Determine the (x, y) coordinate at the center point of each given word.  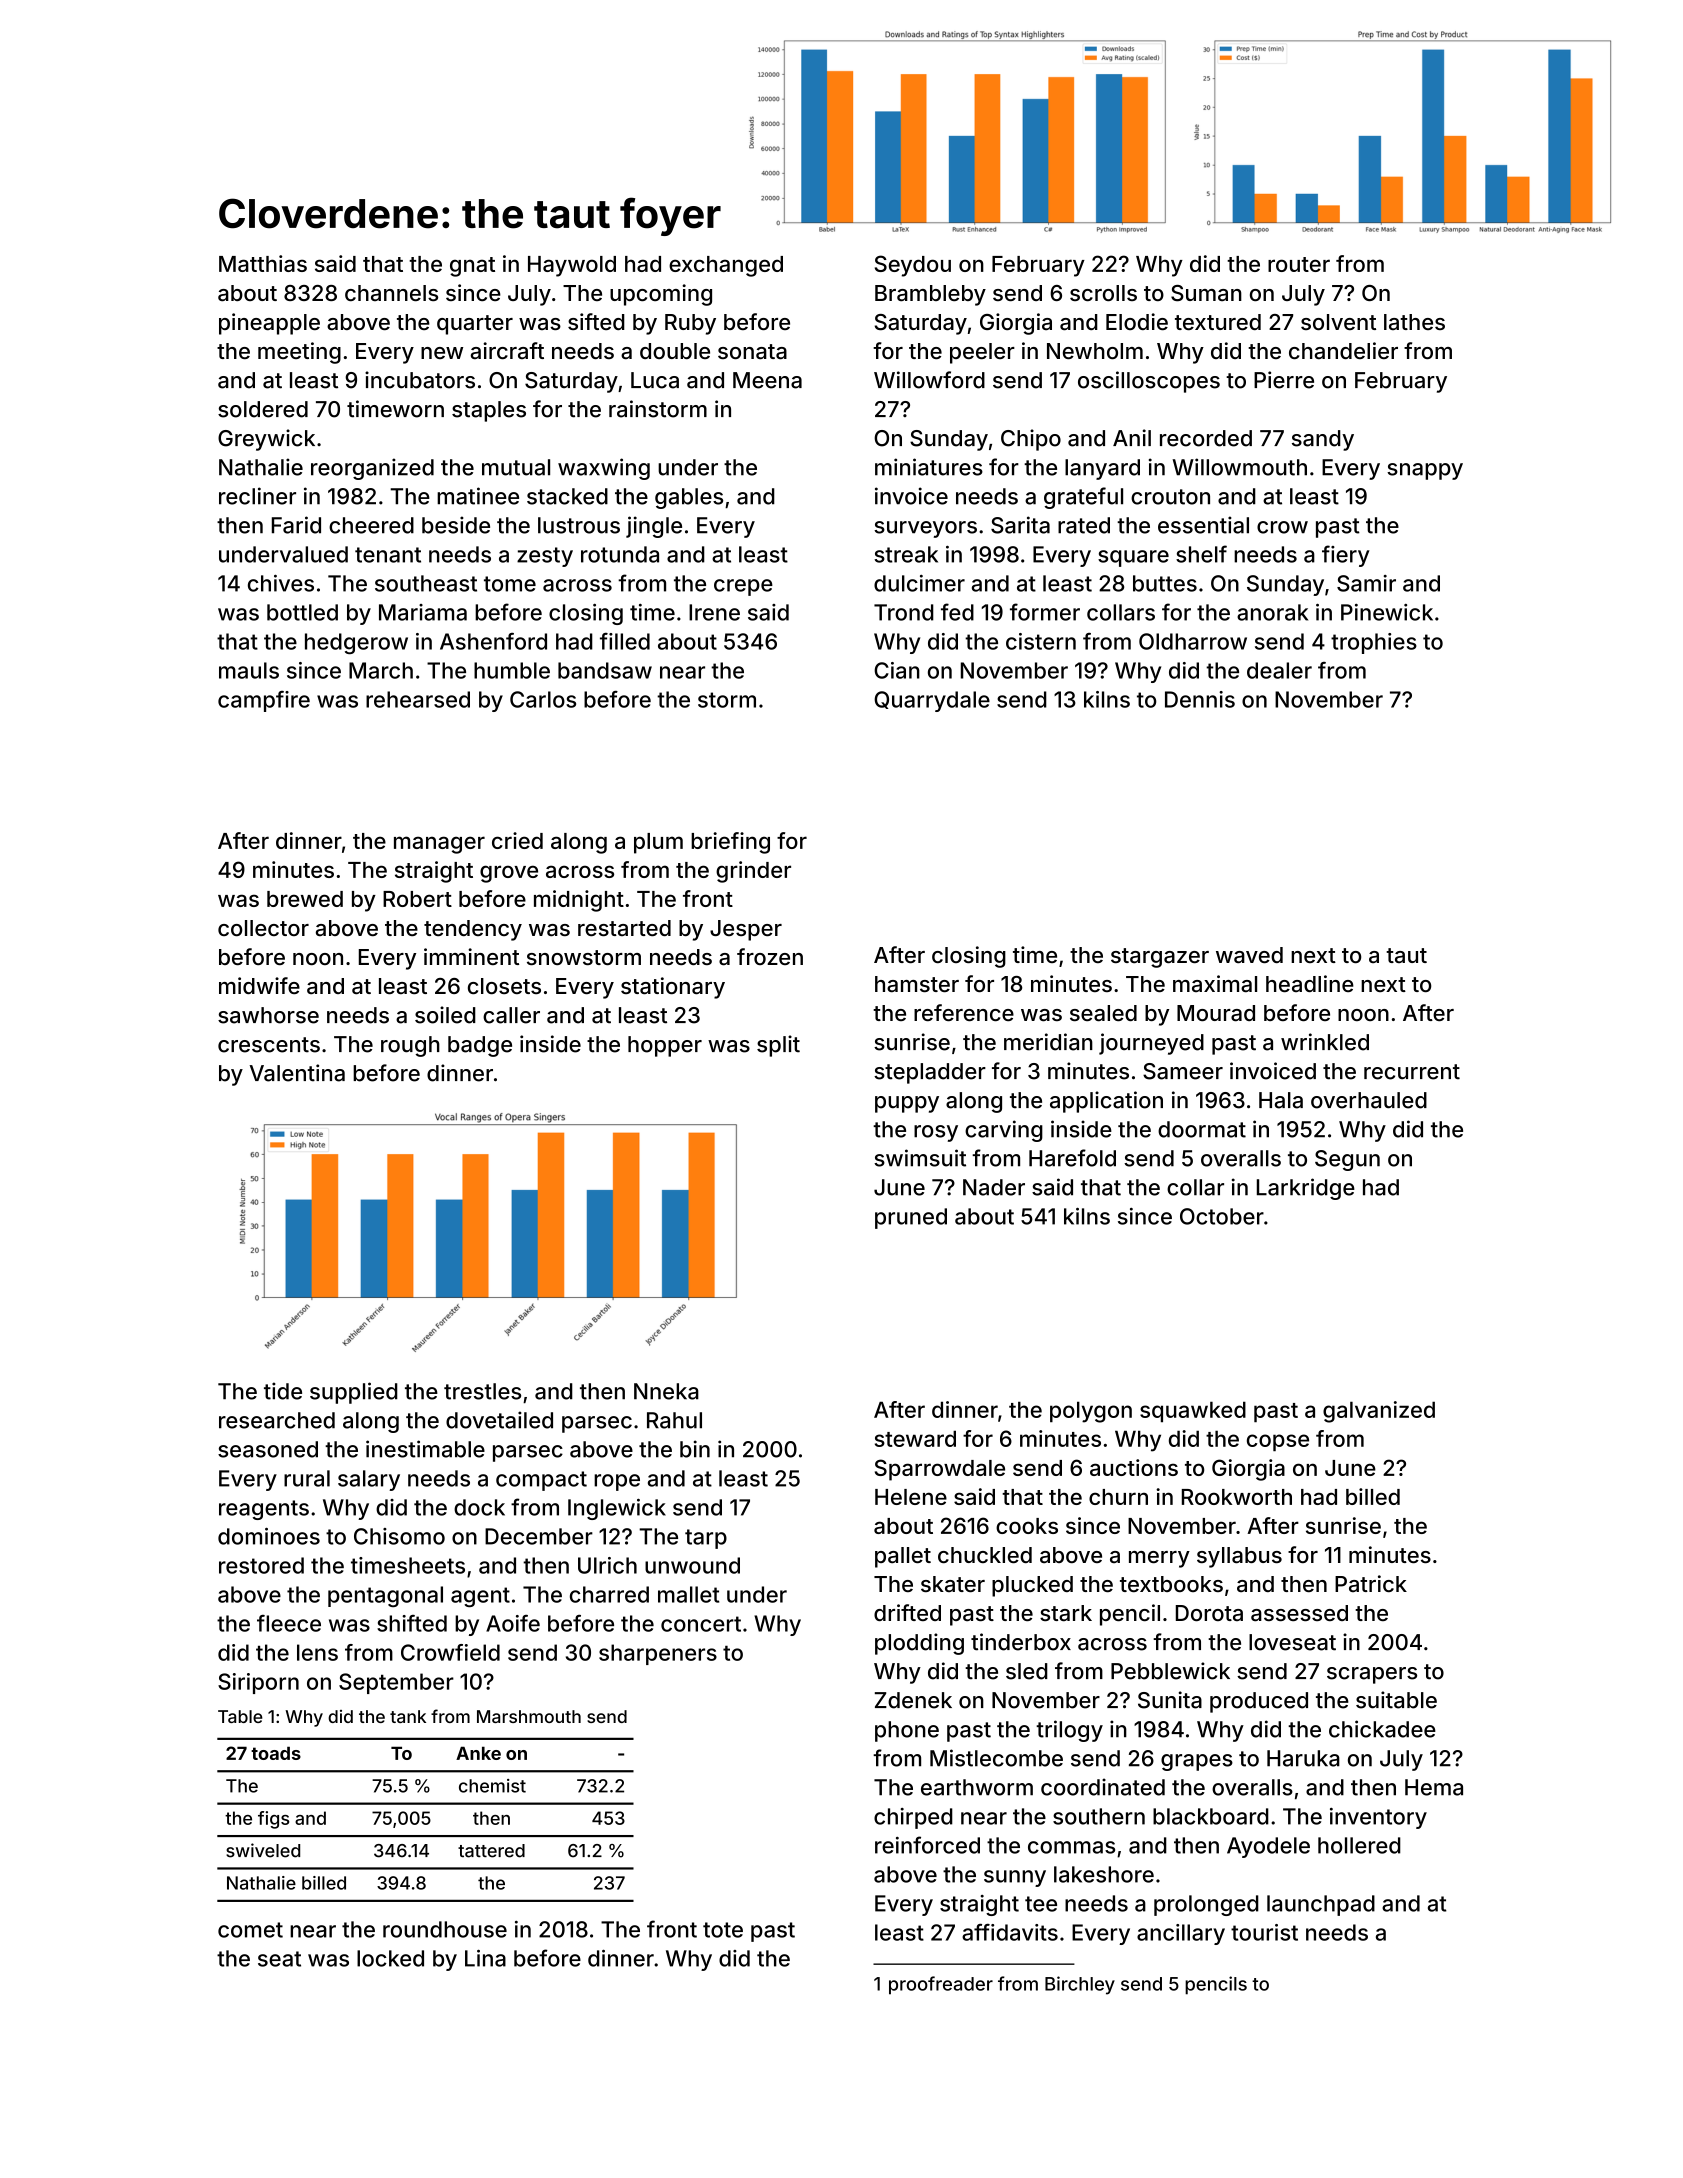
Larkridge (1306, 1189)
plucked (1032, 1586)
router (1299, 264)
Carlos (543, 699)
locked (390, 1958)
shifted (412, 1623)
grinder (753, 872)
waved (1249, 955)
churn (1118, 1497)
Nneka (666, 1391)
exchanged (726, 266)
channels (391, 293)
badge (480, 1046)
